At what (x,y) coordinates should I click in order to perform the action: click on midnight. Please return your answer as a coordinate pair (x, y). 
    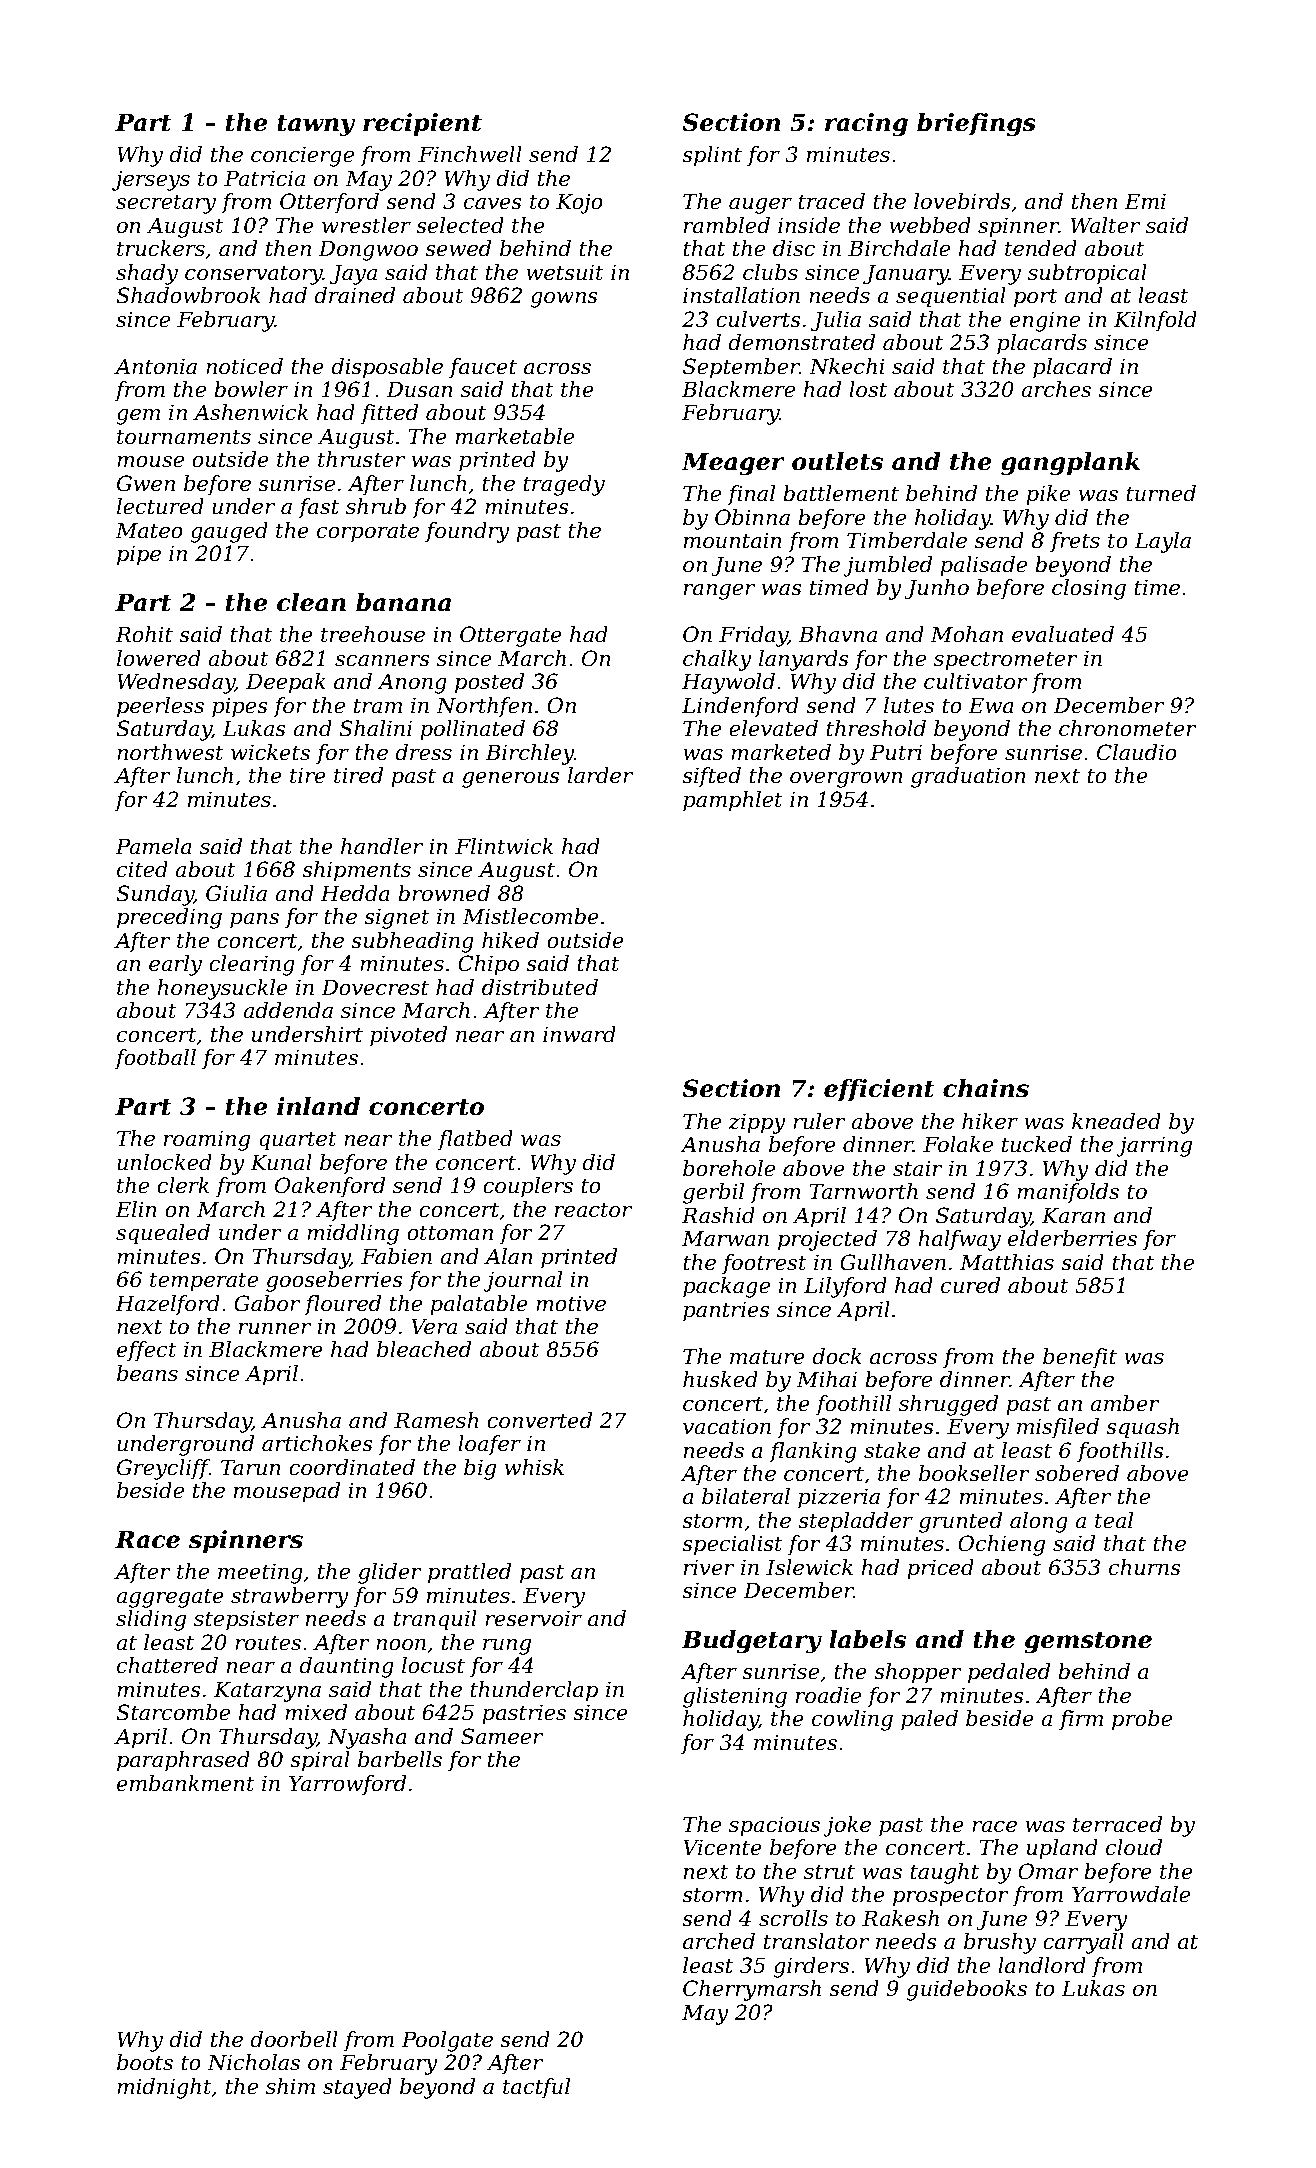
    Looking at the image, I should click on (164, 2088).
